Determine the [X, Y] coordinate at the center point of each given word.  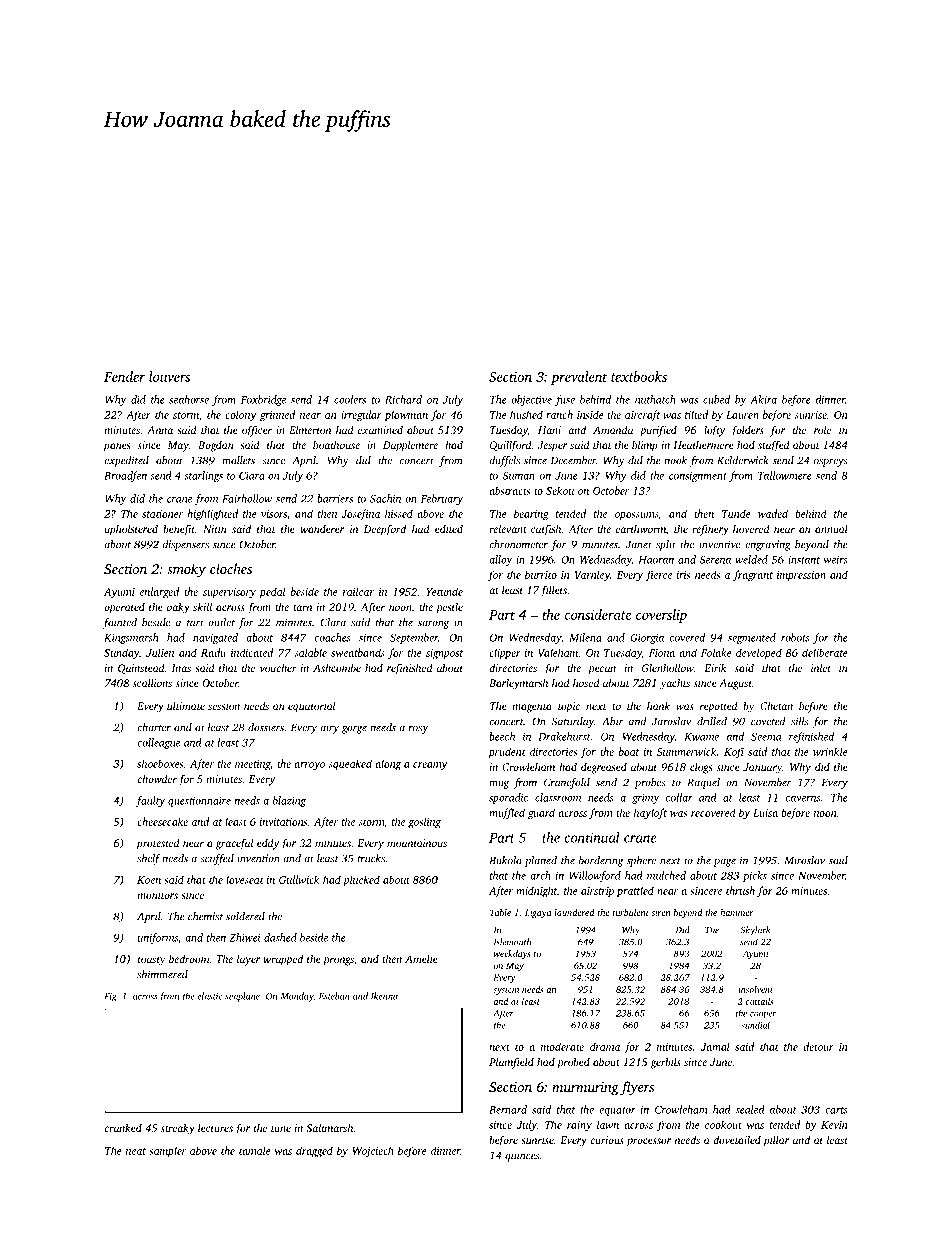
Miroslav [804, 860]
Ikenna [384, 996]
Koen [149, 880]
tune [281, 1129]
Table [500, 912]
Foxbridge [263, 400]
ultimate [186, 706]
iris [683, 575]
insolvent [756, 989]
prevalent [579, 378]
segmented [752, 638]
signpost [444, 654]
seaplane [242, 997]
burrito [541, 574]
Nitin [215, 529]
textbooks [639, 376]
